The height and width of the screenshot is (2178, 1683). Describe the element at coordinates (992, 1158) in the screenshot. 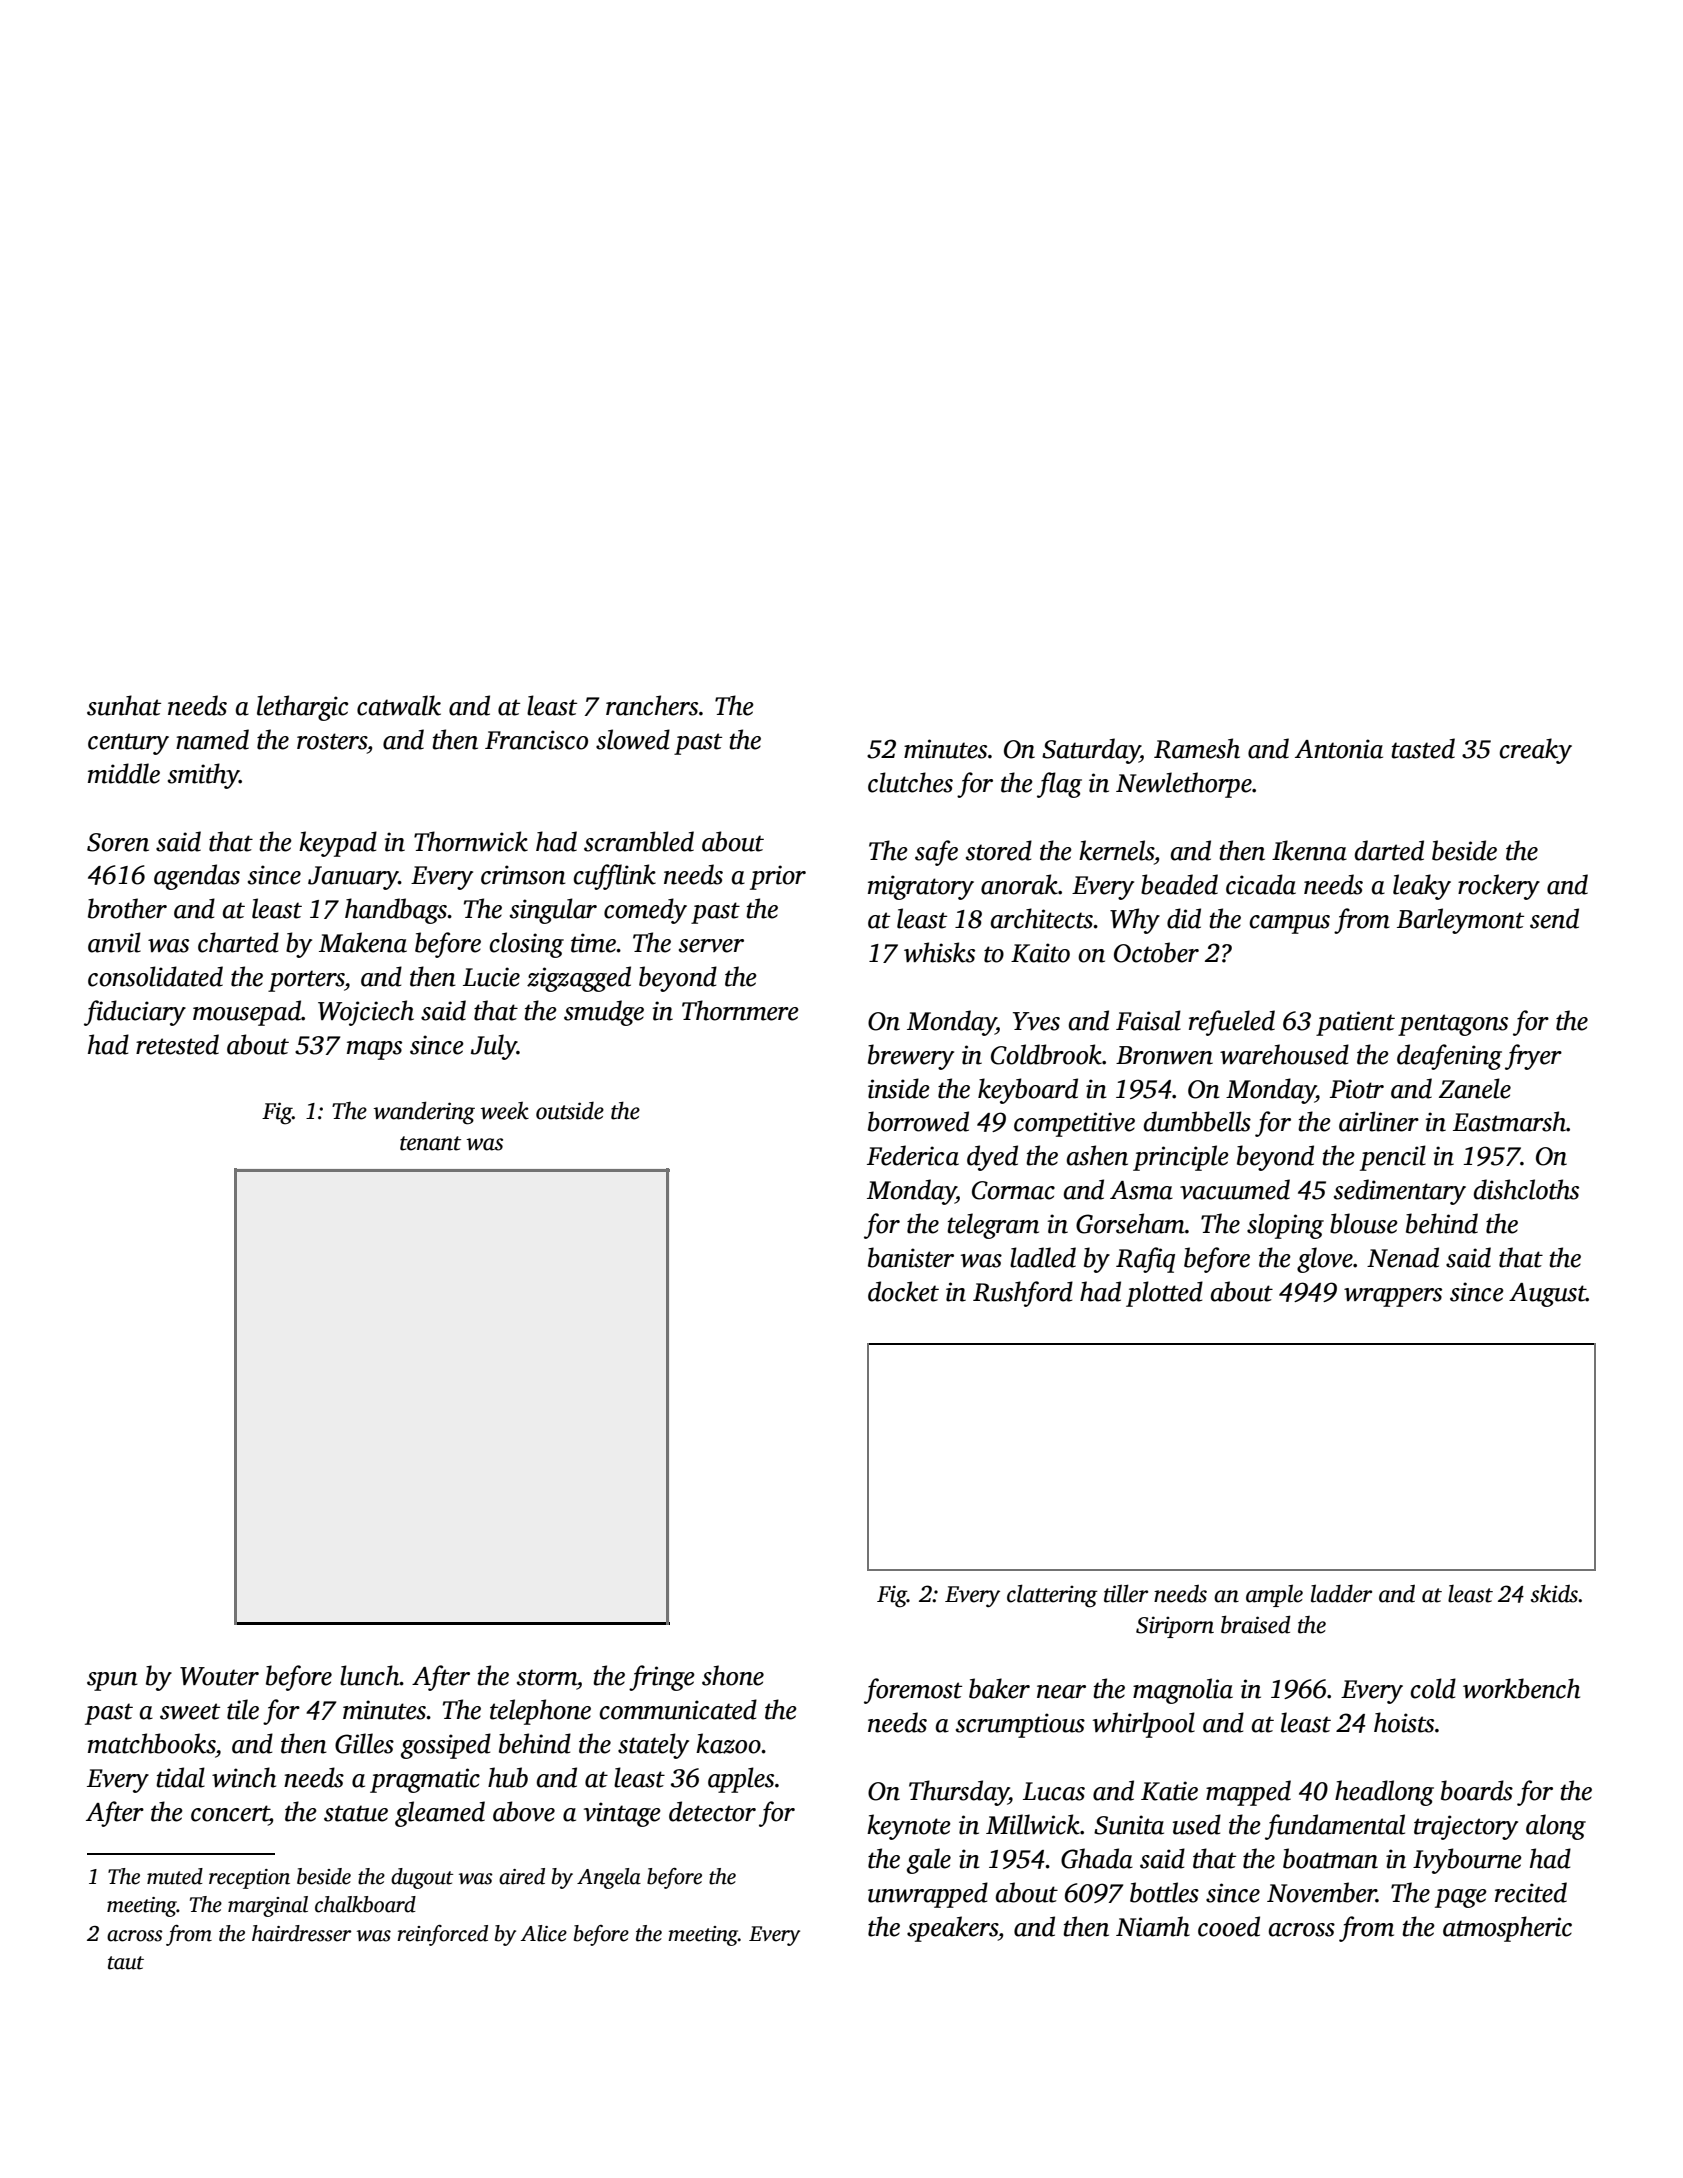

I see `dyed` at that location.
